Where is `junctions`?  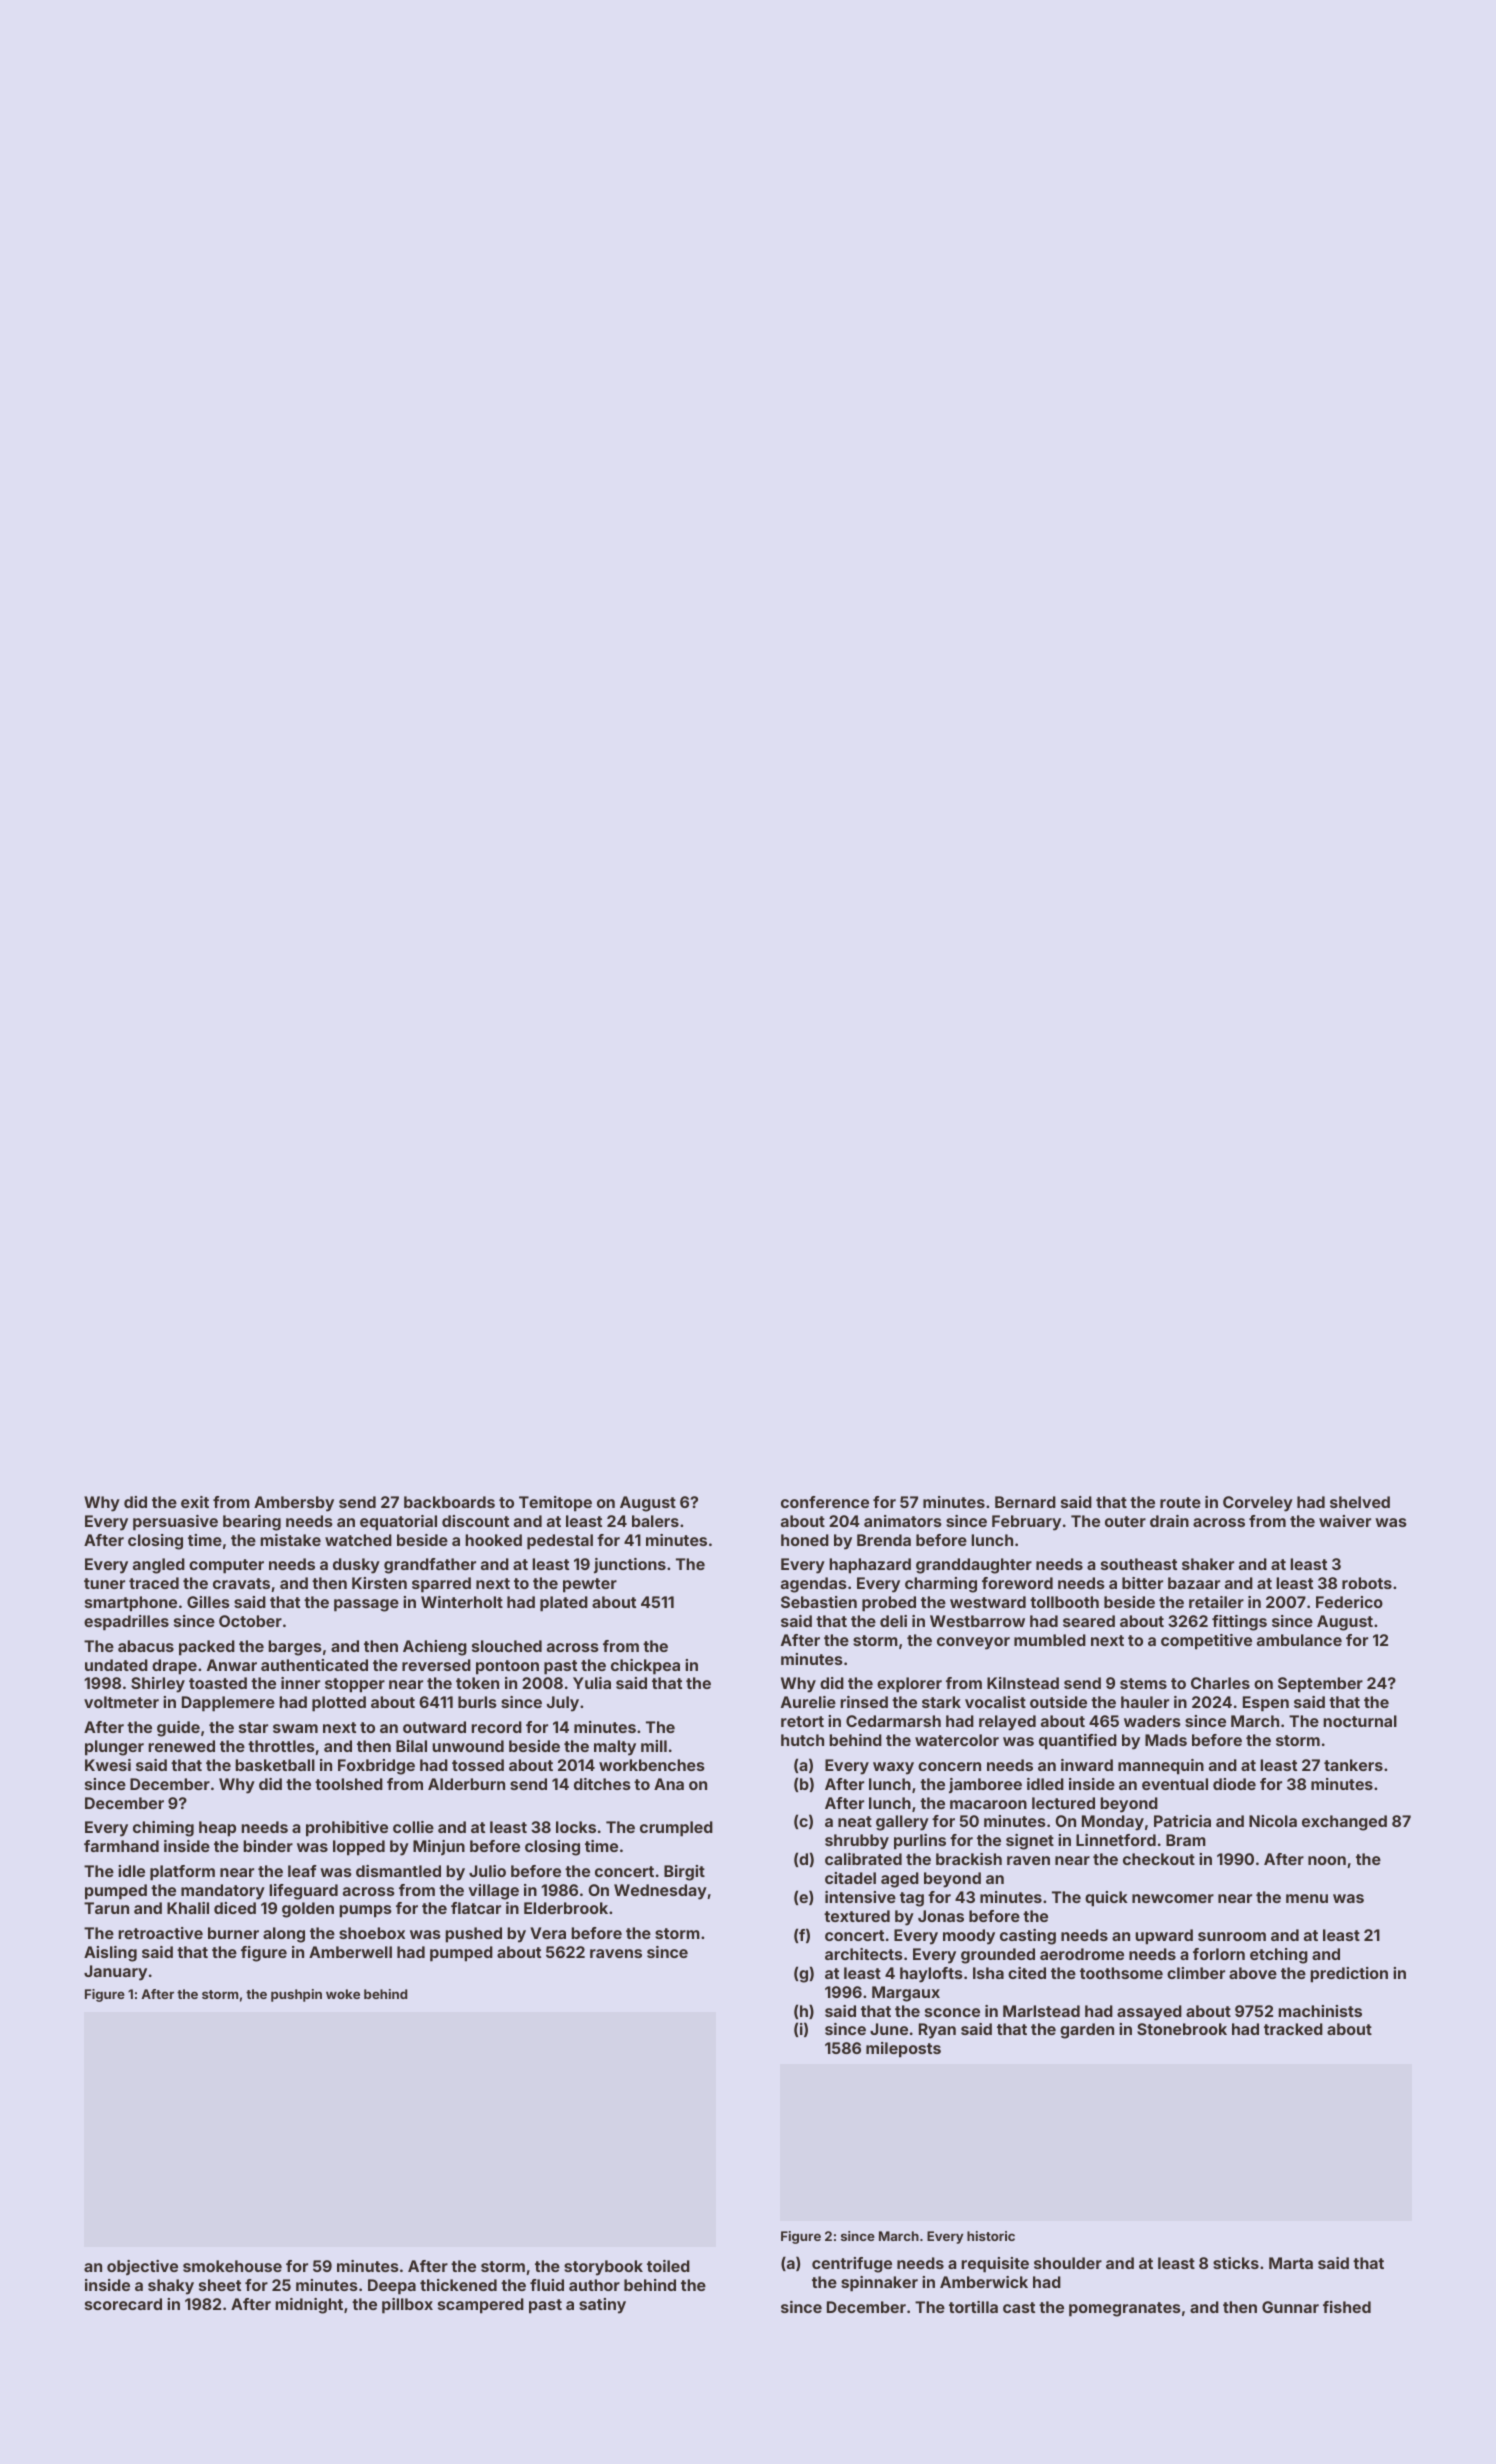
junctions is located at coordinates (630, 1565).
